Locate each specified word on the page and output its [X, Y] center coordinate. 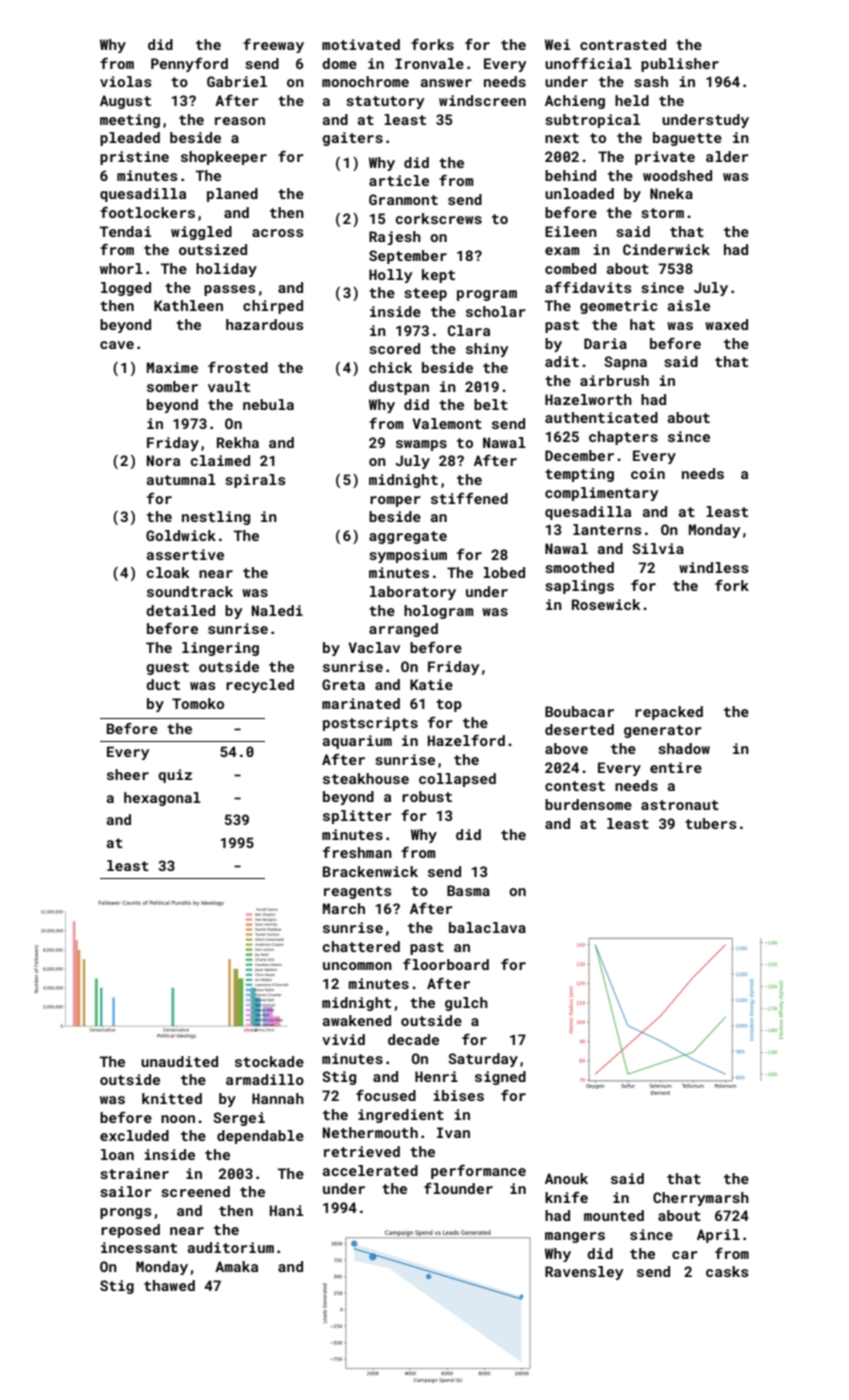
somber [172, 386]
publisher [680, 65]
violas [126, 81]
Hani [286, 1210]
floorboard [446, 964]
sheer [128, 774]
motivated [361, 44]
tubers [711, 823]
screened [195, 1191]
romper [395, 501]
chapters [623, 438]
